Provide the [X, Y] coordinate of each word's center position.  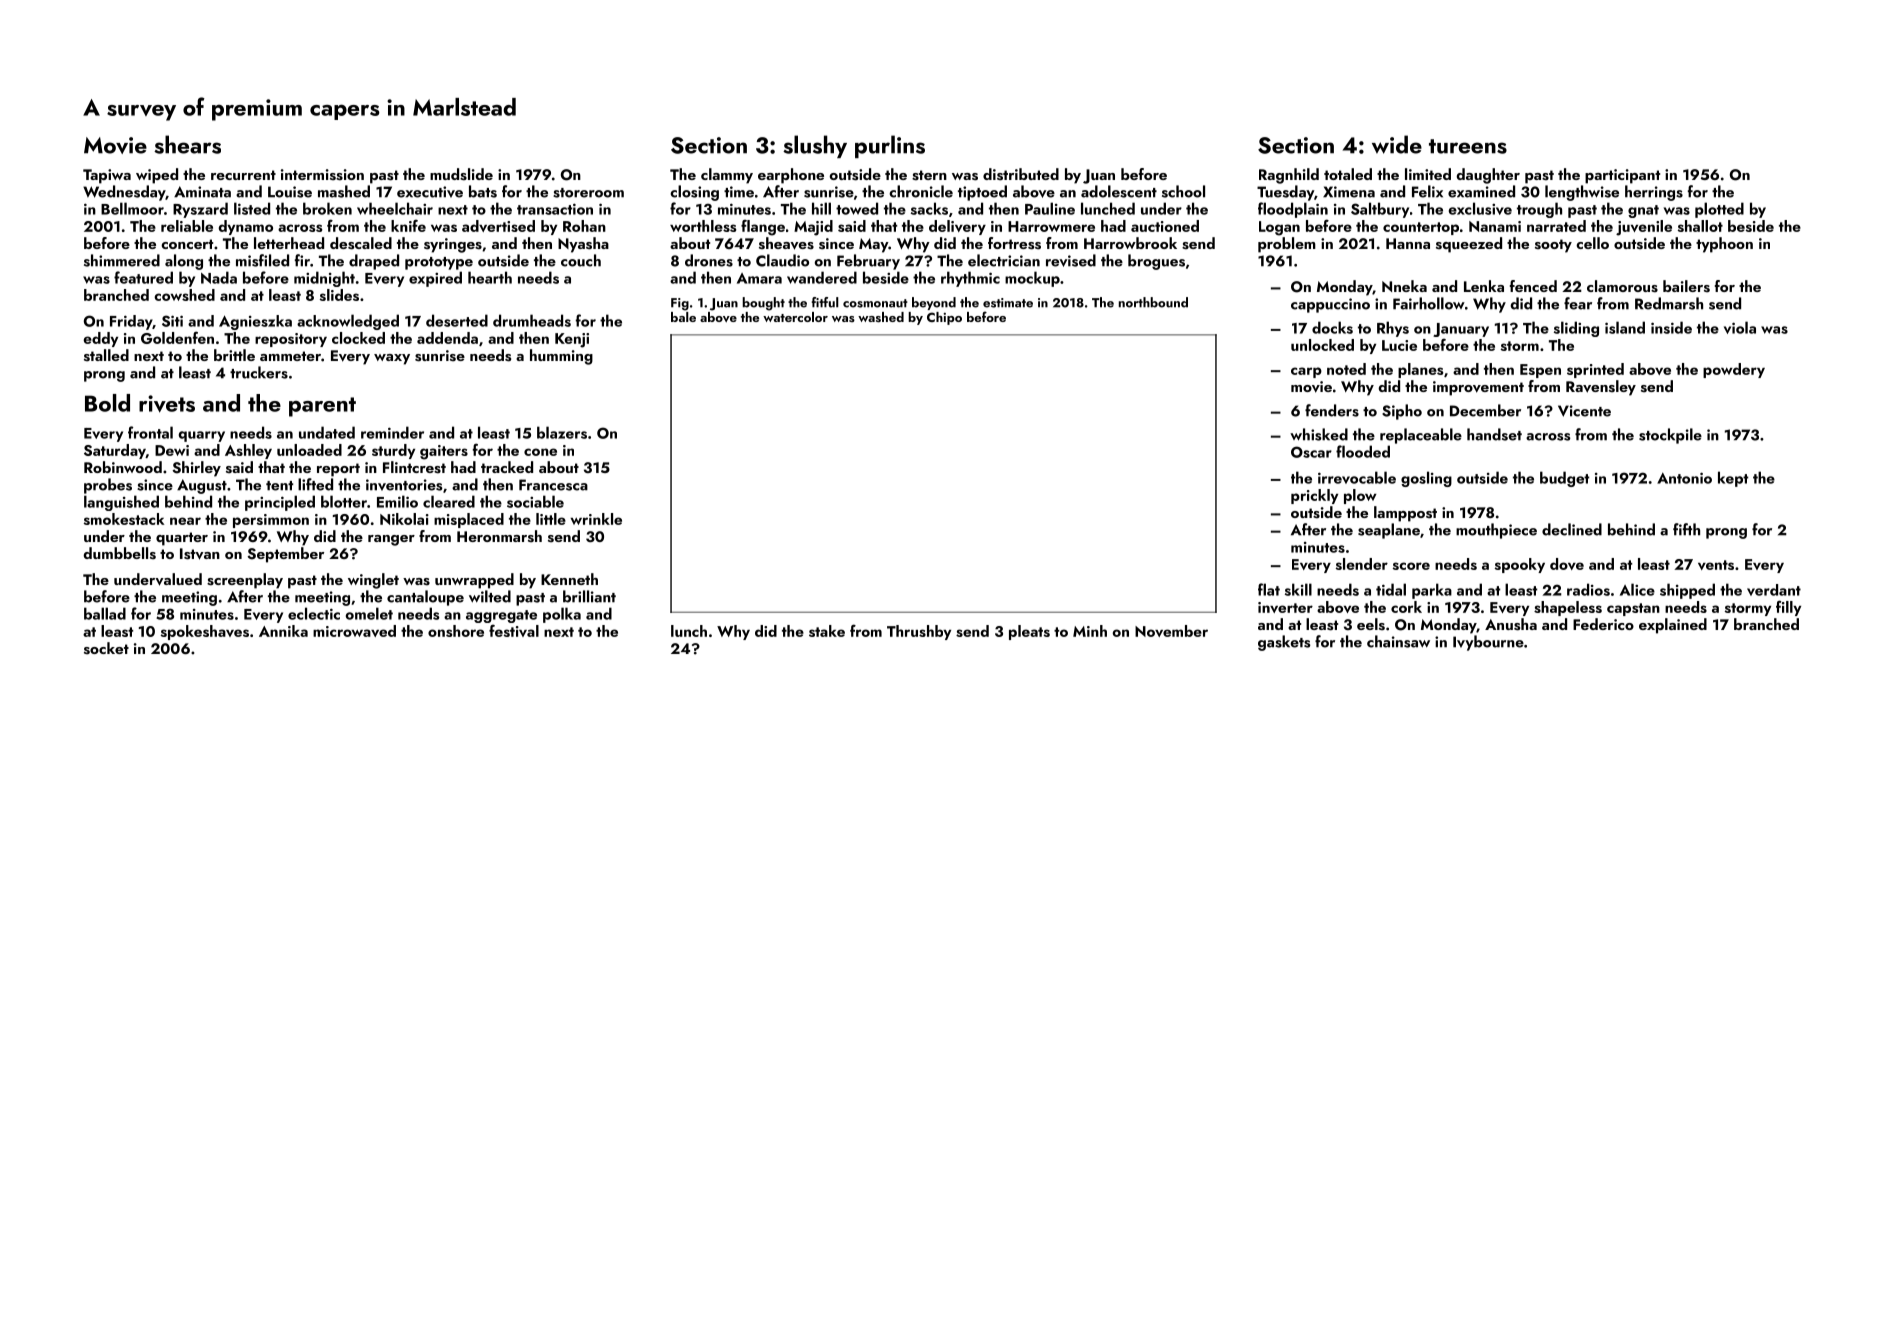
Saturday [115, 451]
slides [339, 295]
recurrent [243, 175]
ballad [105, 613]
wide [1397, 144]
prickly [1314, 496]
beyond [934, 303]
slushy [815, 146]
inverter [1285, 607]
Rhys [1393, 329]
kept [1733, 479]
